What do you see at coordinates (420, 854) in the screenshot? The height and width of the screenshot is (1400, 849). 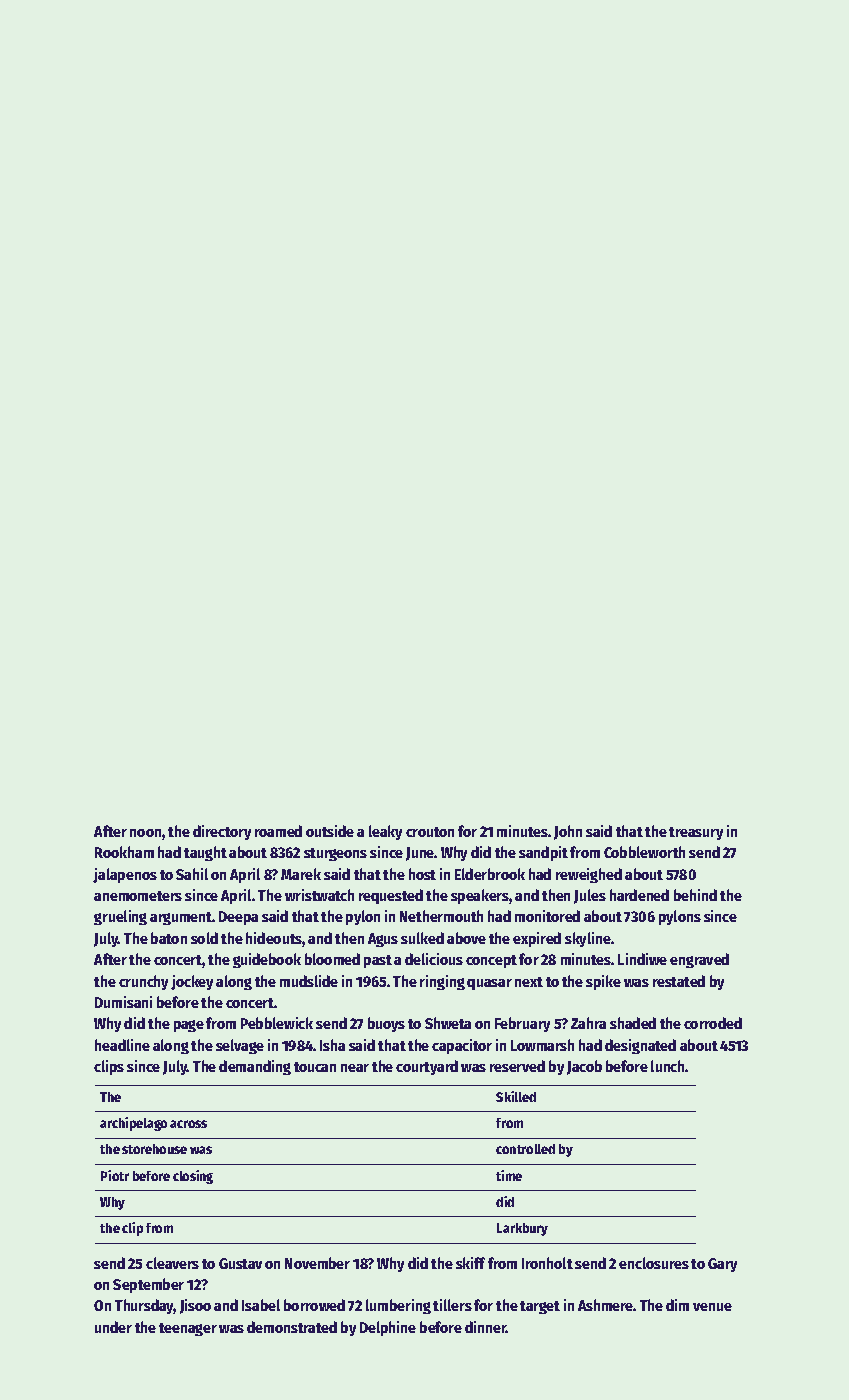 I see `June` at bounding box center [420, 854].
